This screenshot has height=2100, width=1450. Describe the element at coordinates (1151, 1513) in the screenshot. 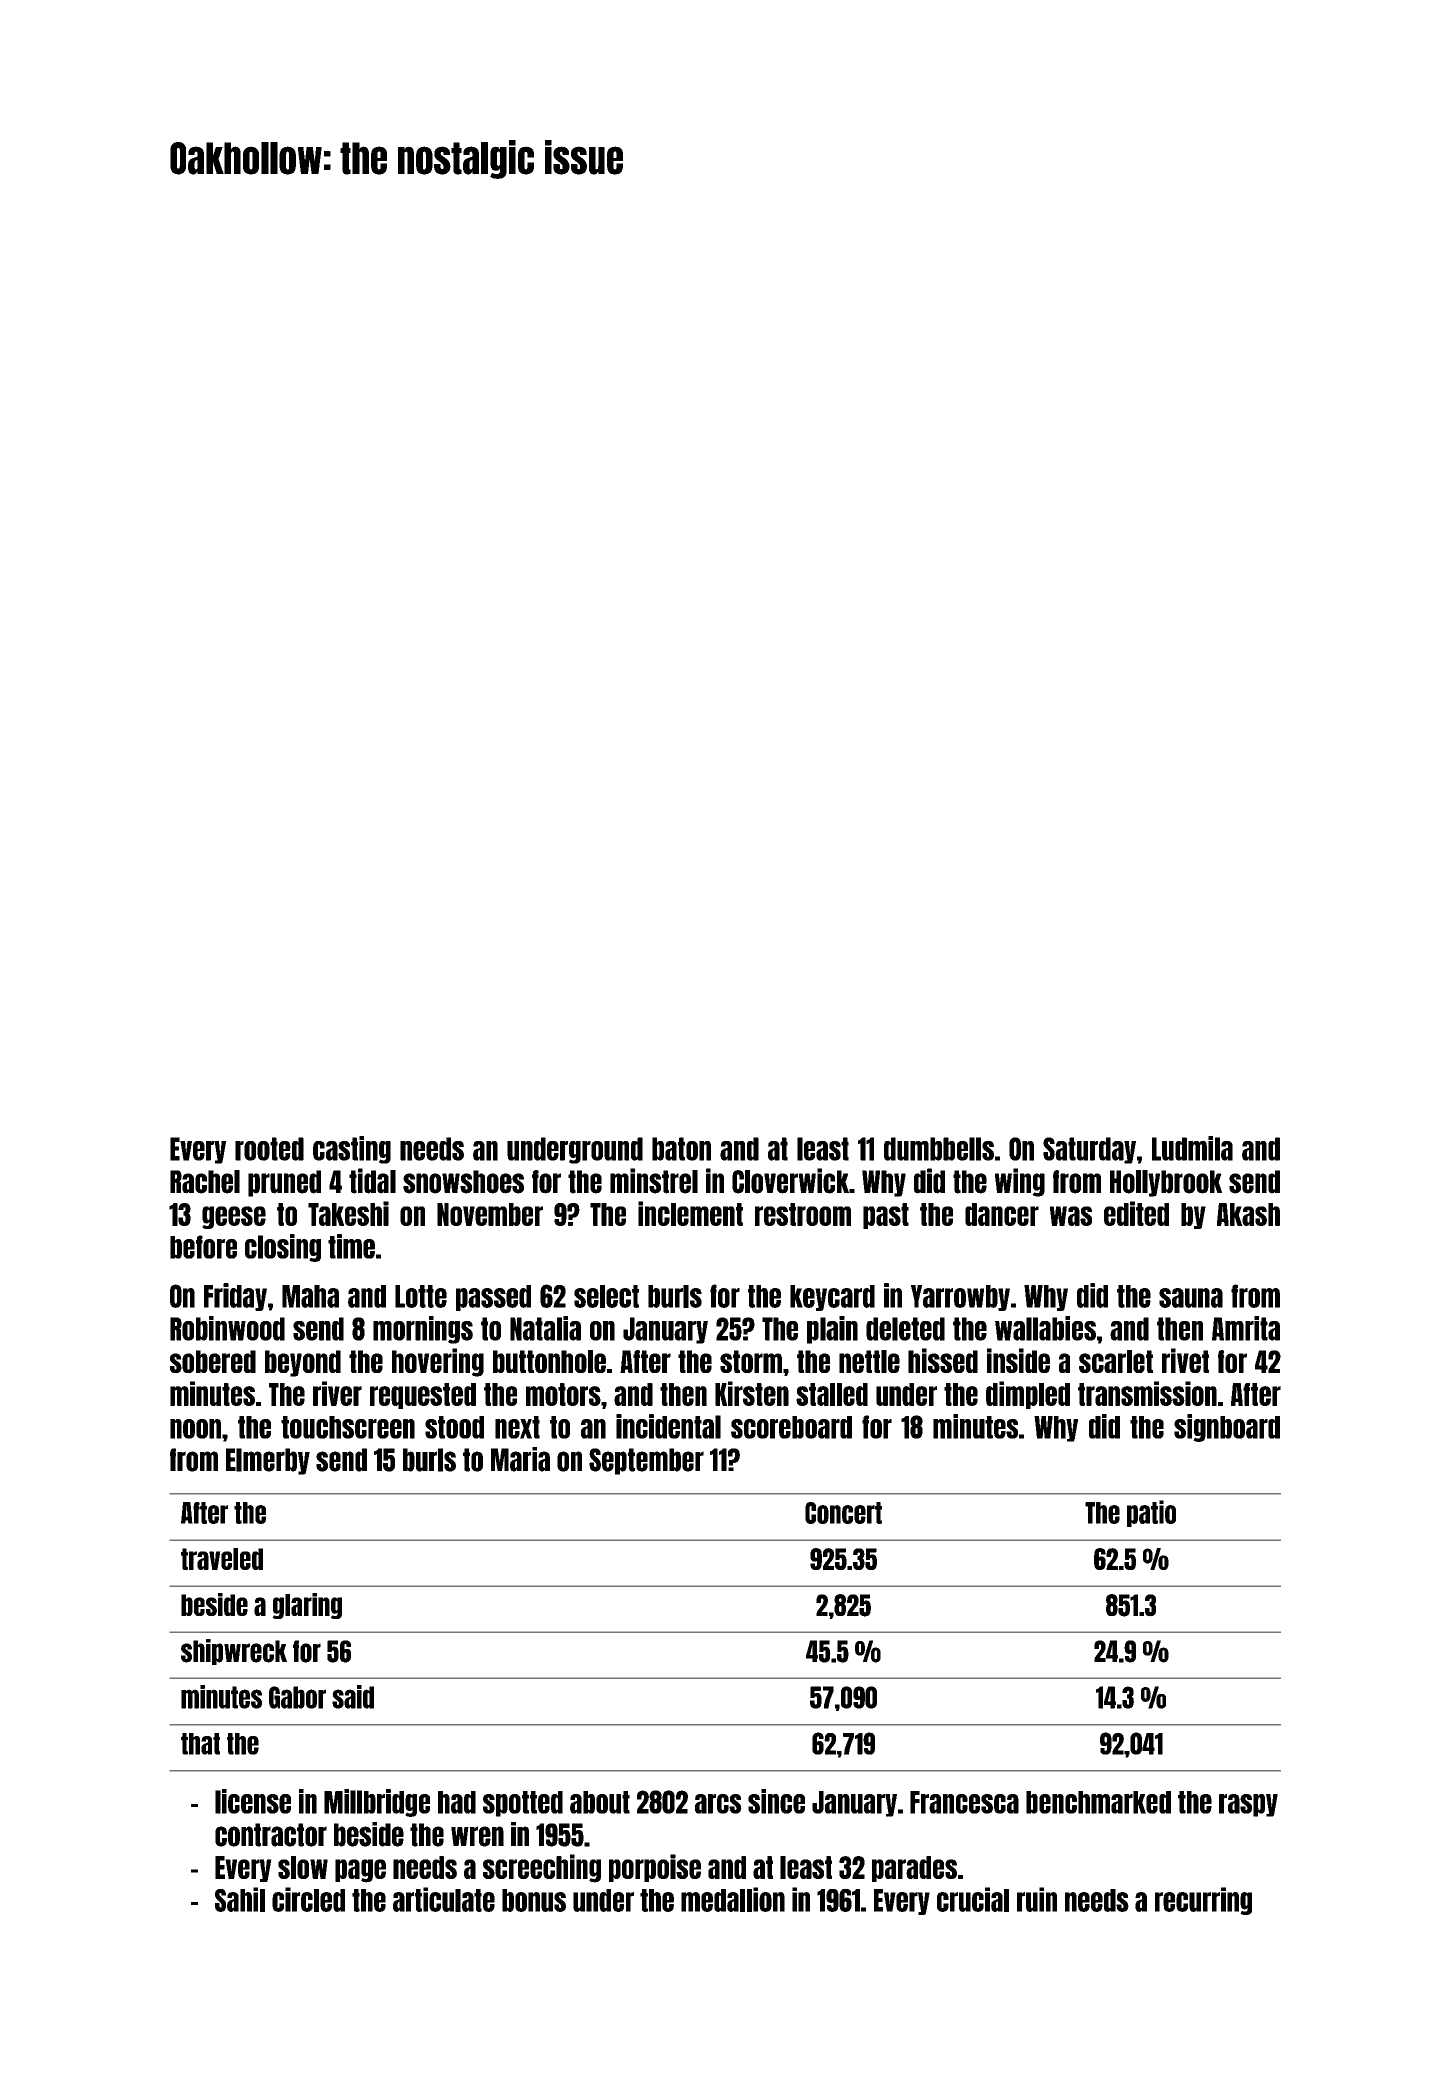

I see `patio` at that location.
